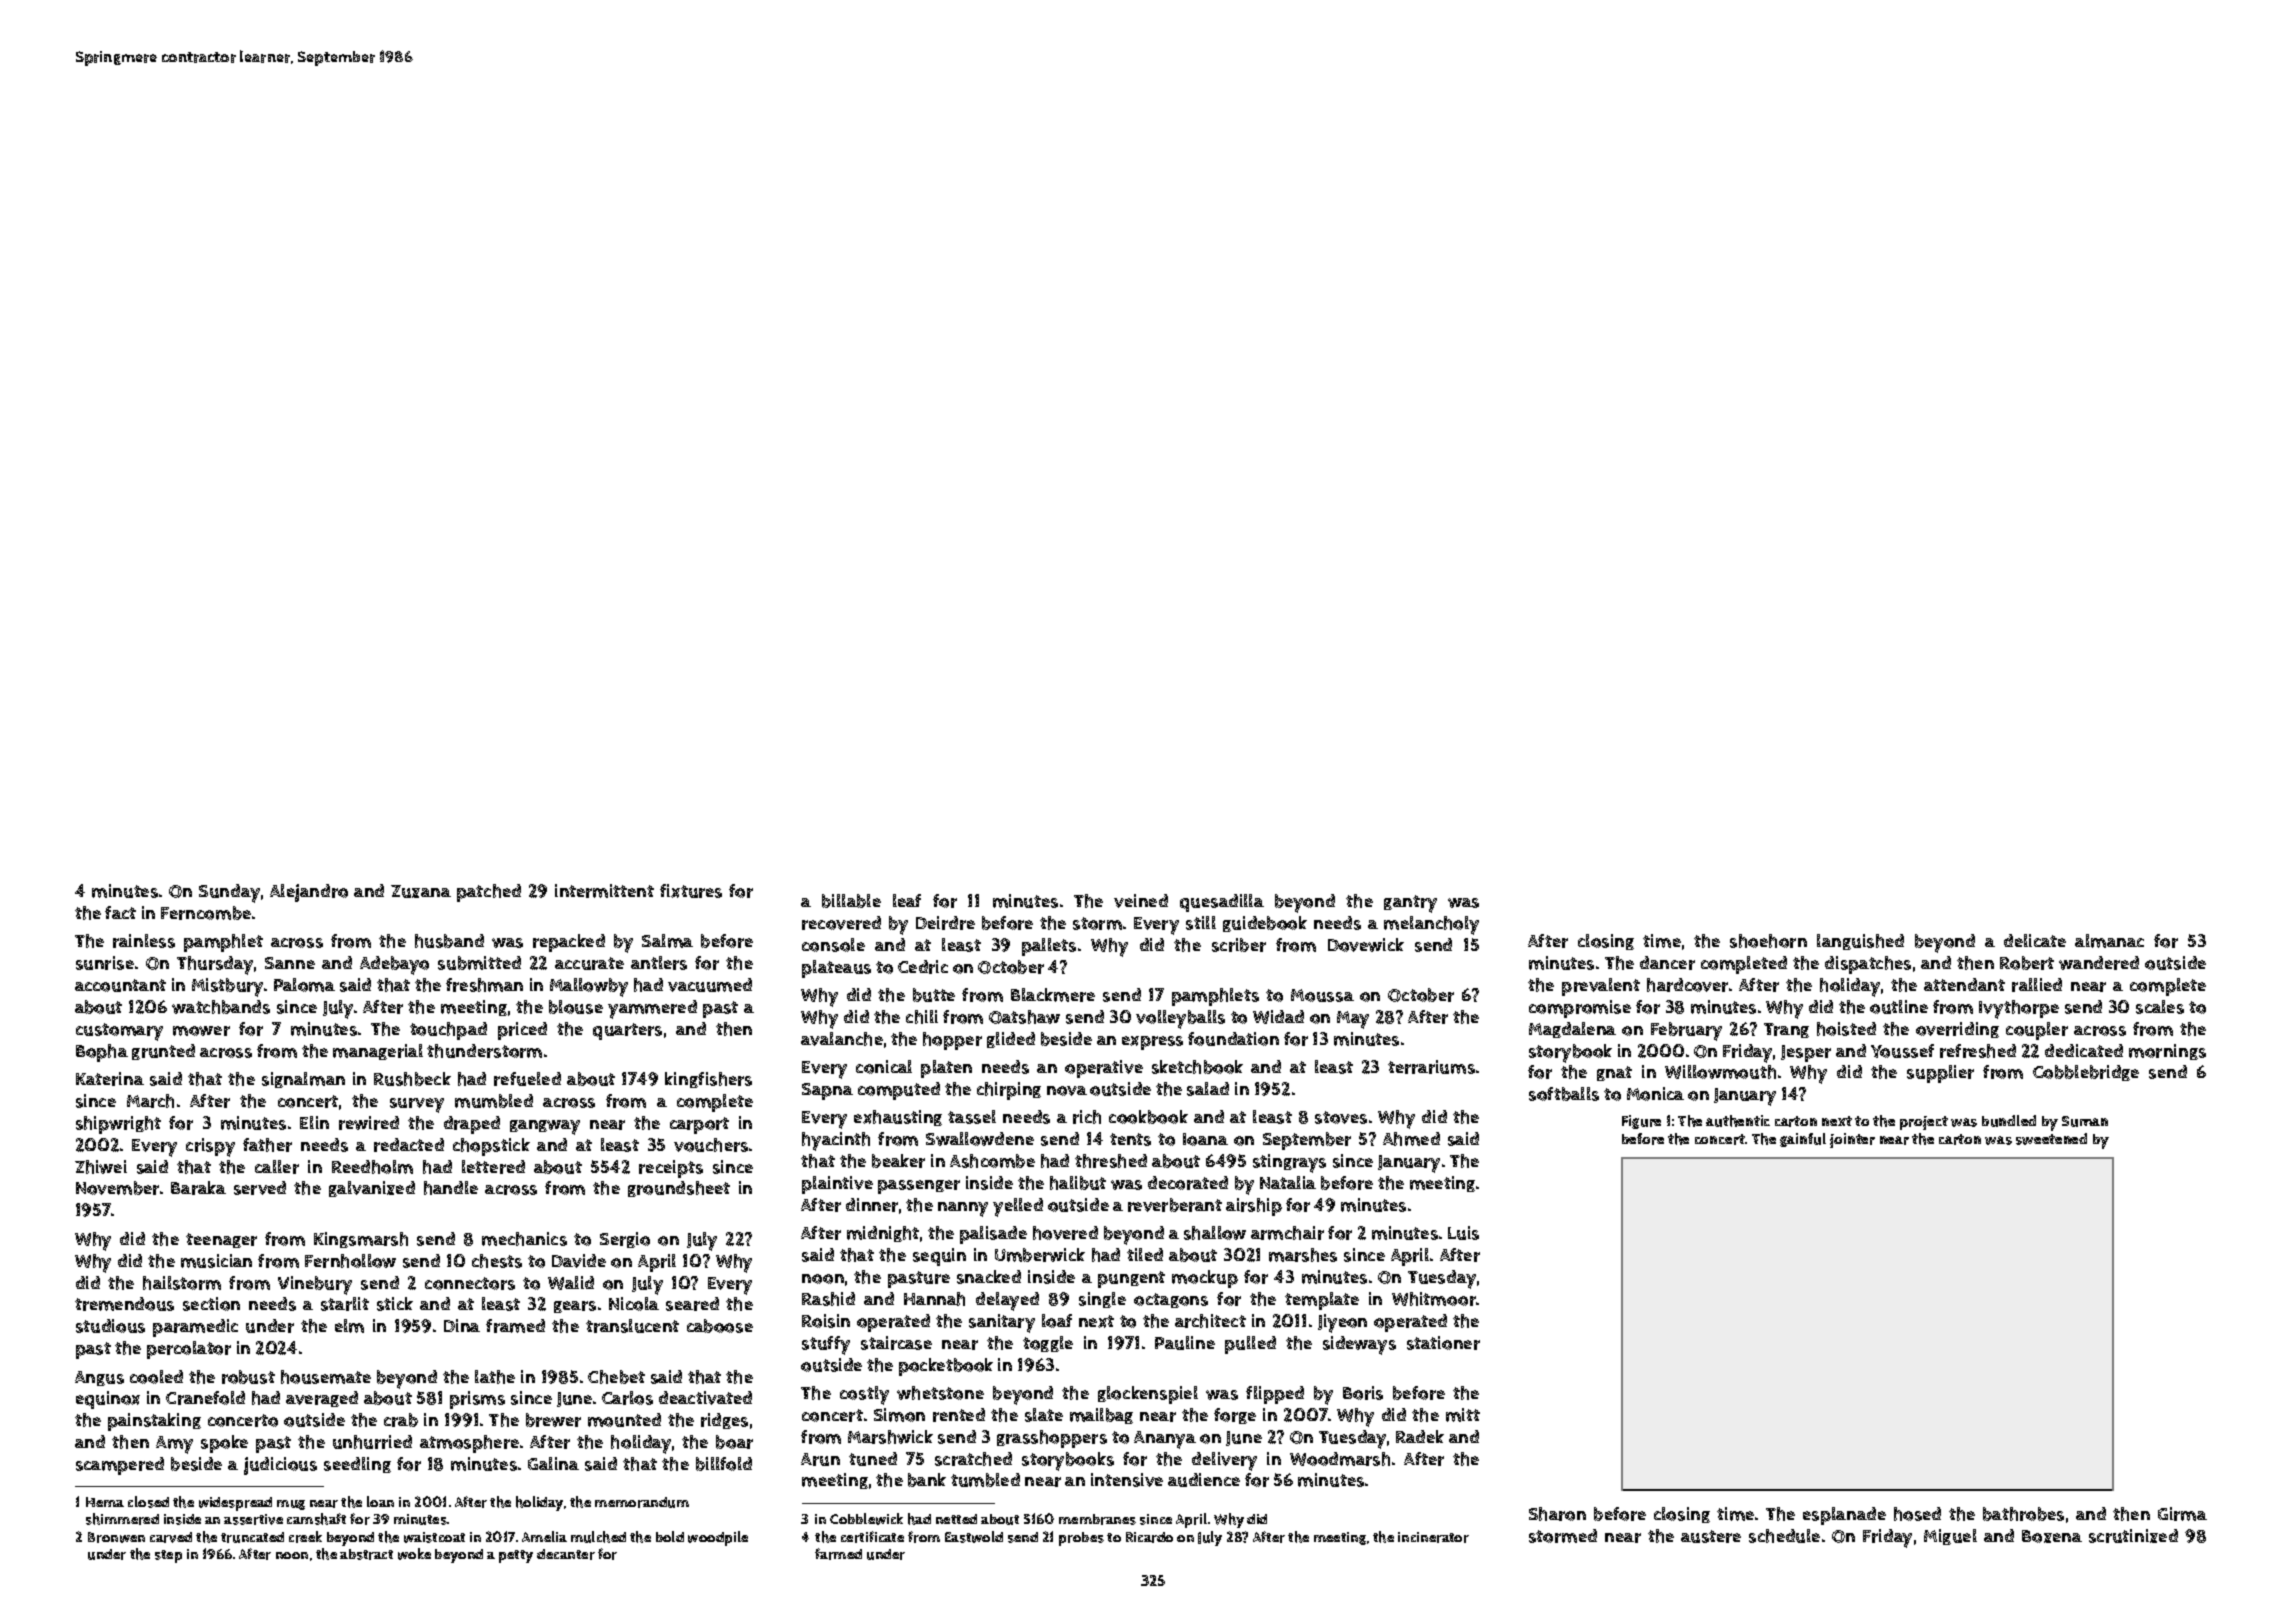 The image size is (2282, 1614). Describe the element at coordinates (366, 1554) in the screenshot. I see `abstract` at that location.
